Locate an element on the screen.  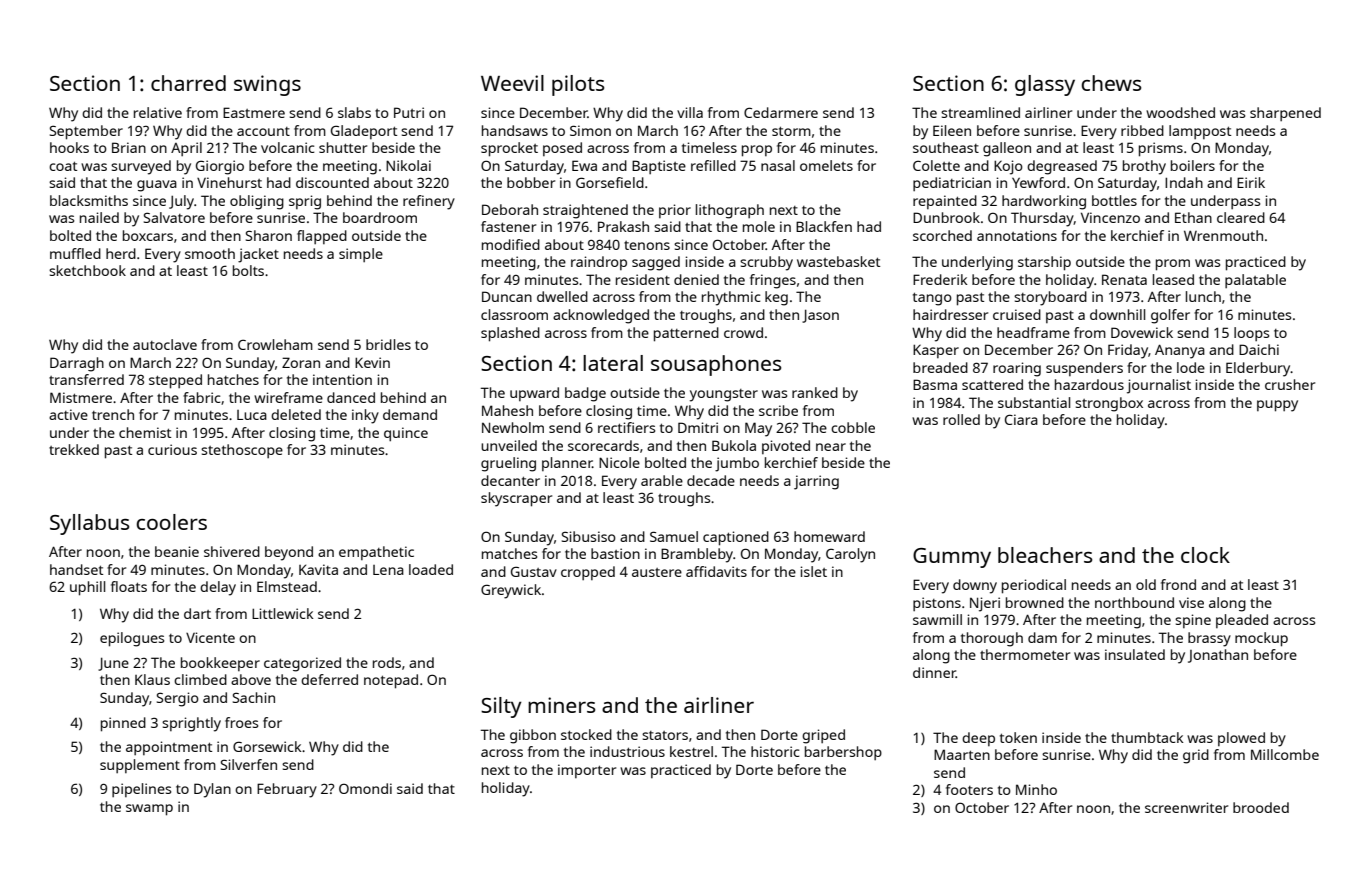
appointment is located at coordinates (169, 748).
